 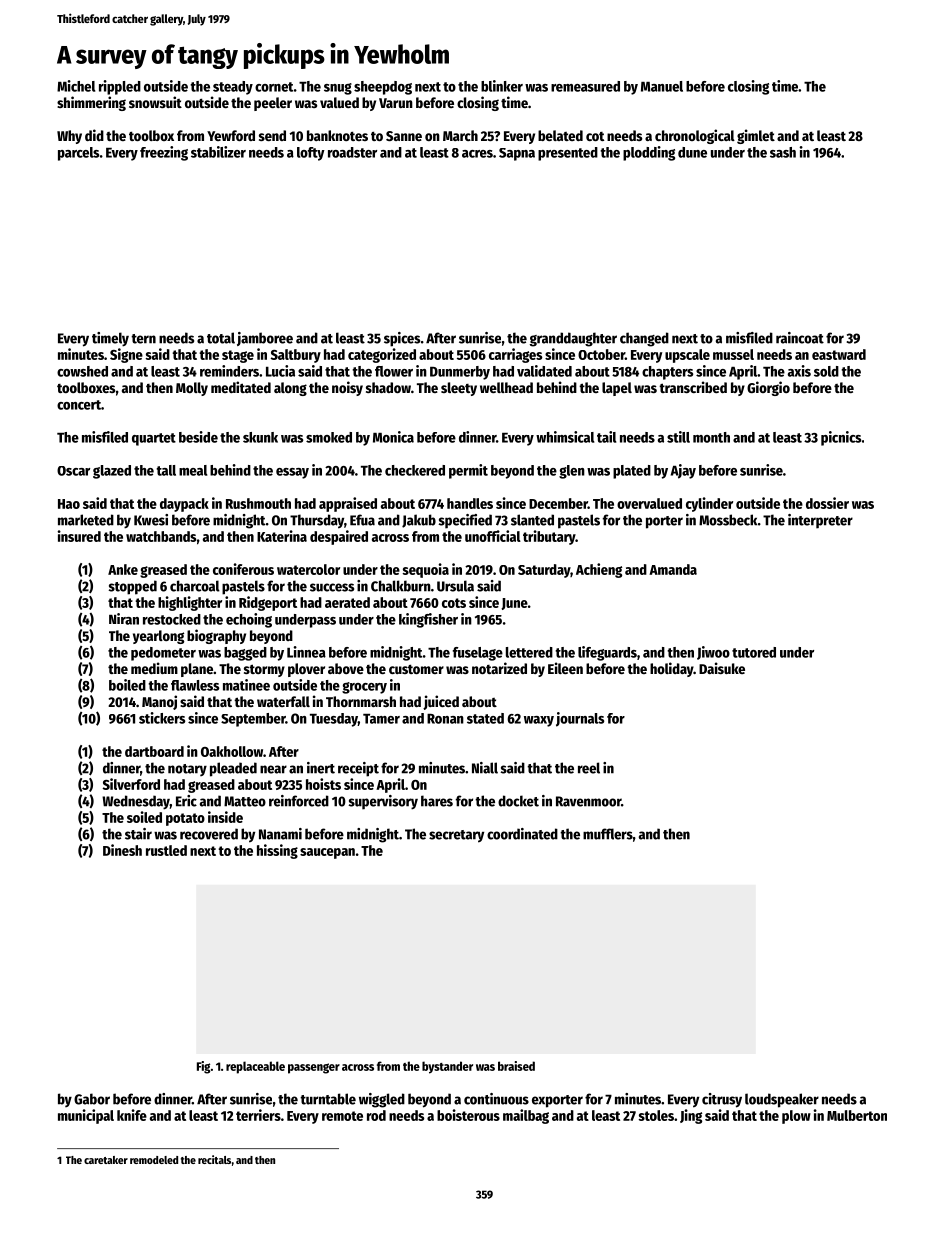 I want to click on hares, so click(x=437, y=801).
